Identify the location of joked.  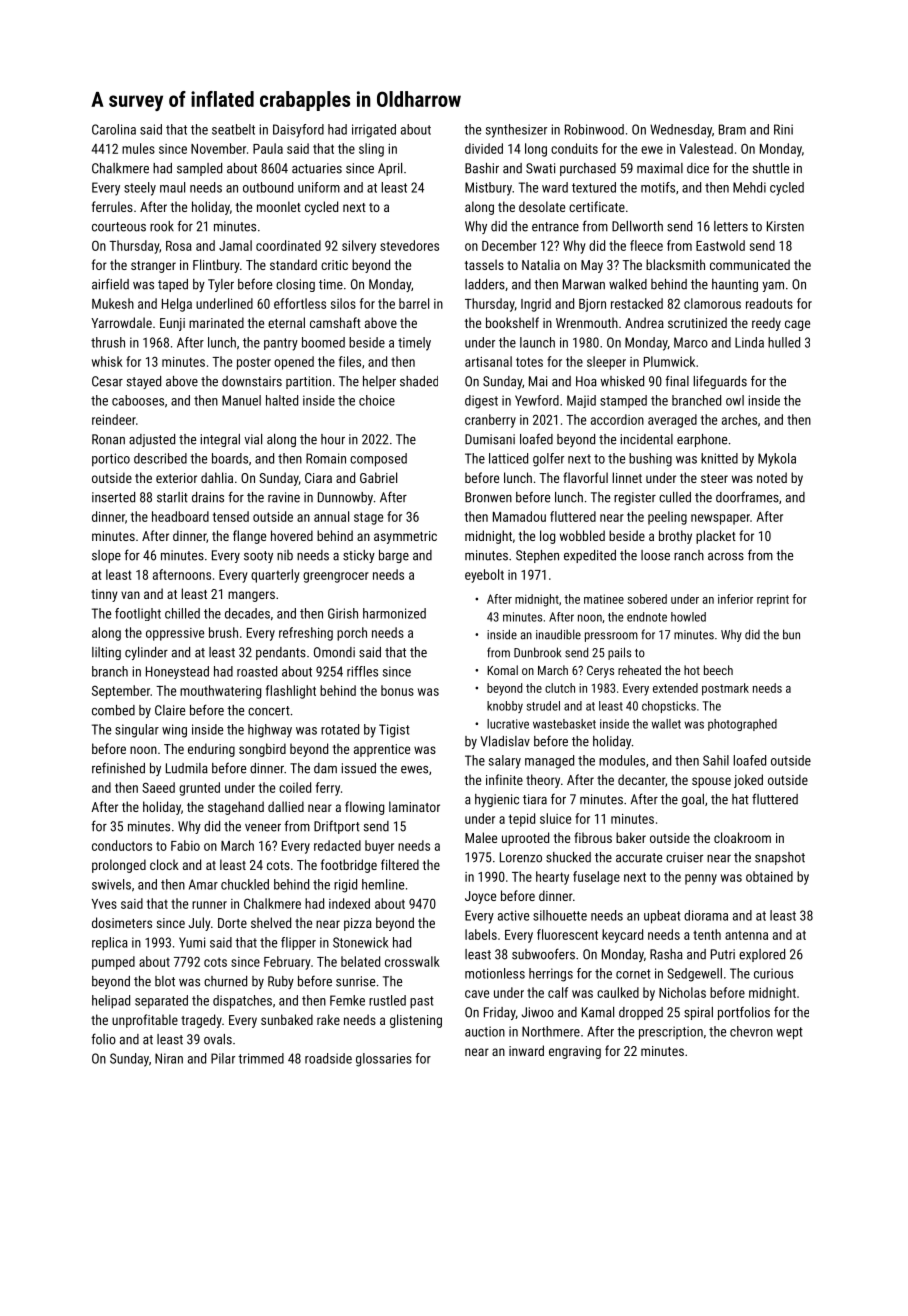
(748, 781).
